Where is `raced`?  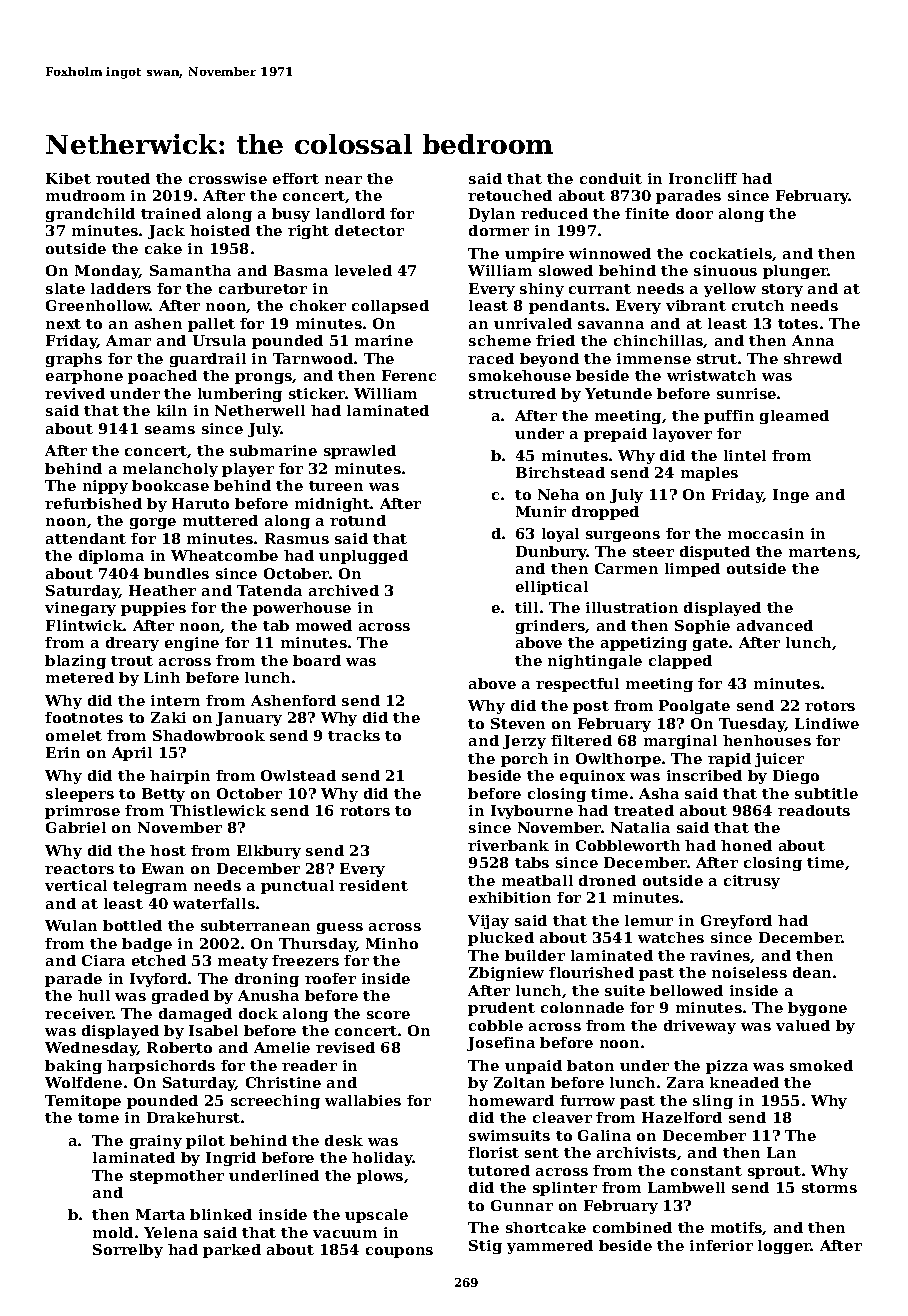
raced is located at coordinates (491, 358).
